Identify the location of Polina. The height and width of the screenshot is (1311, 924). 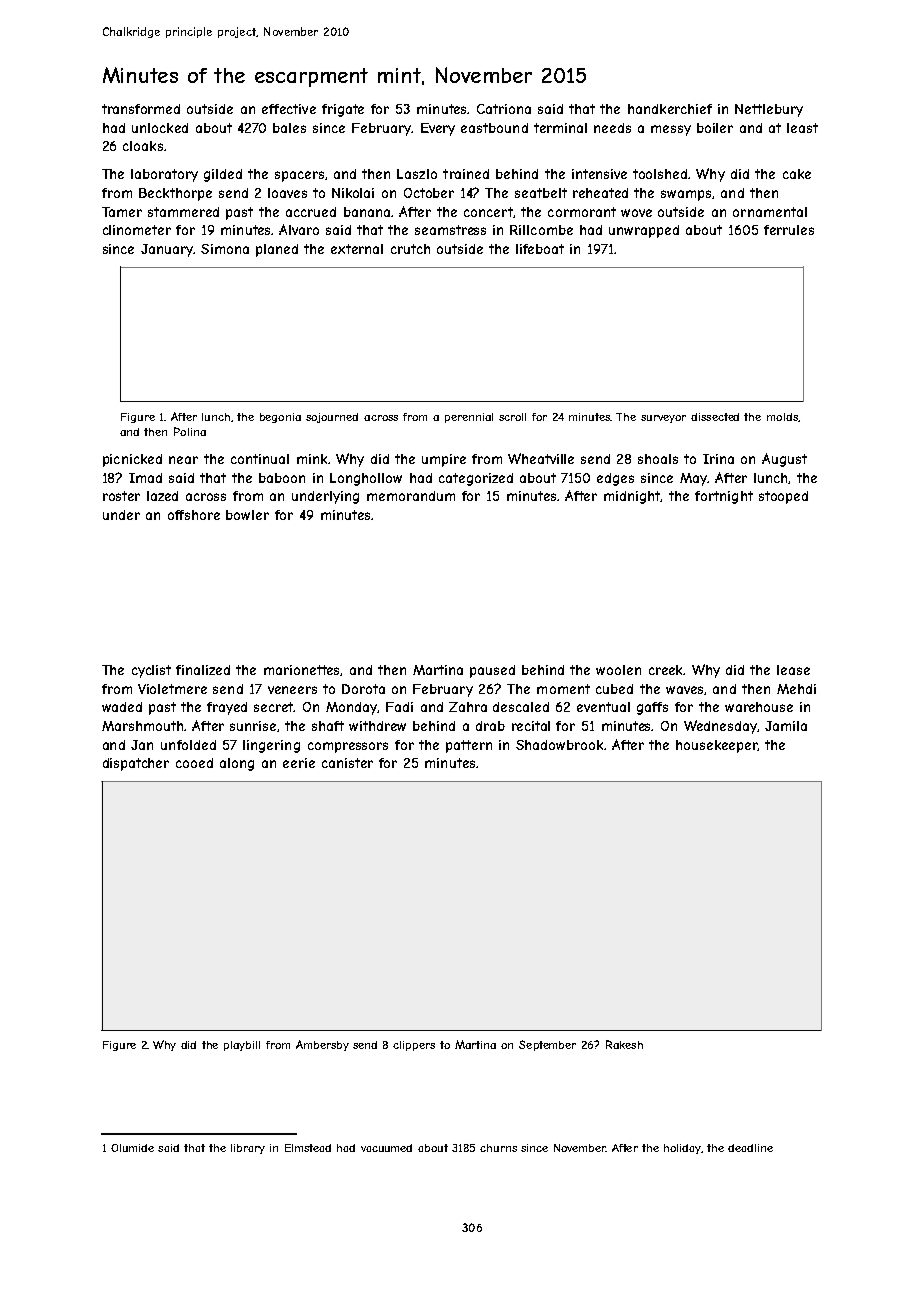
(190, 431).
